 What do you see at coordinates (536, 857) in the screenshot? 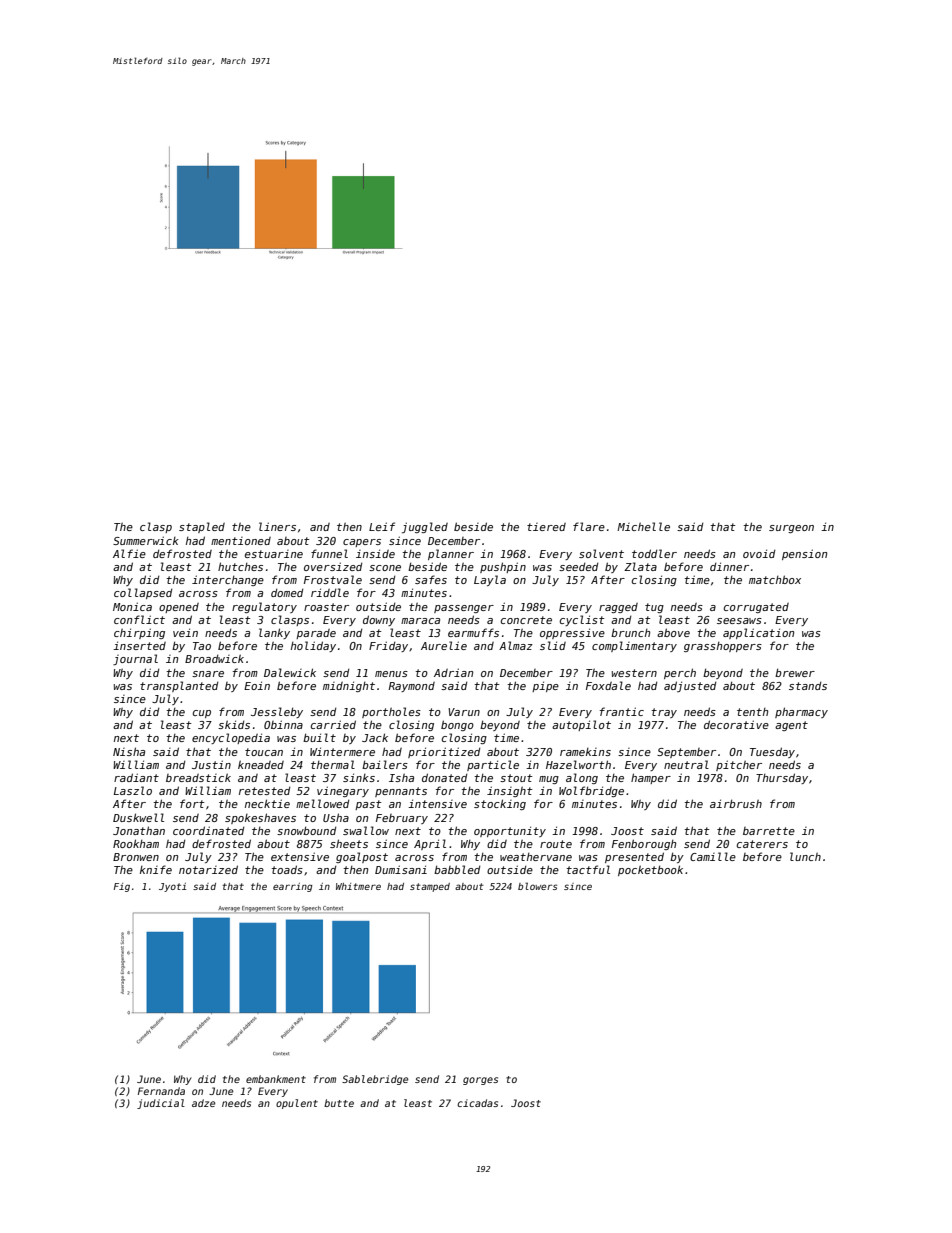
I see `weathervane` at bounding box center [536, 857].
